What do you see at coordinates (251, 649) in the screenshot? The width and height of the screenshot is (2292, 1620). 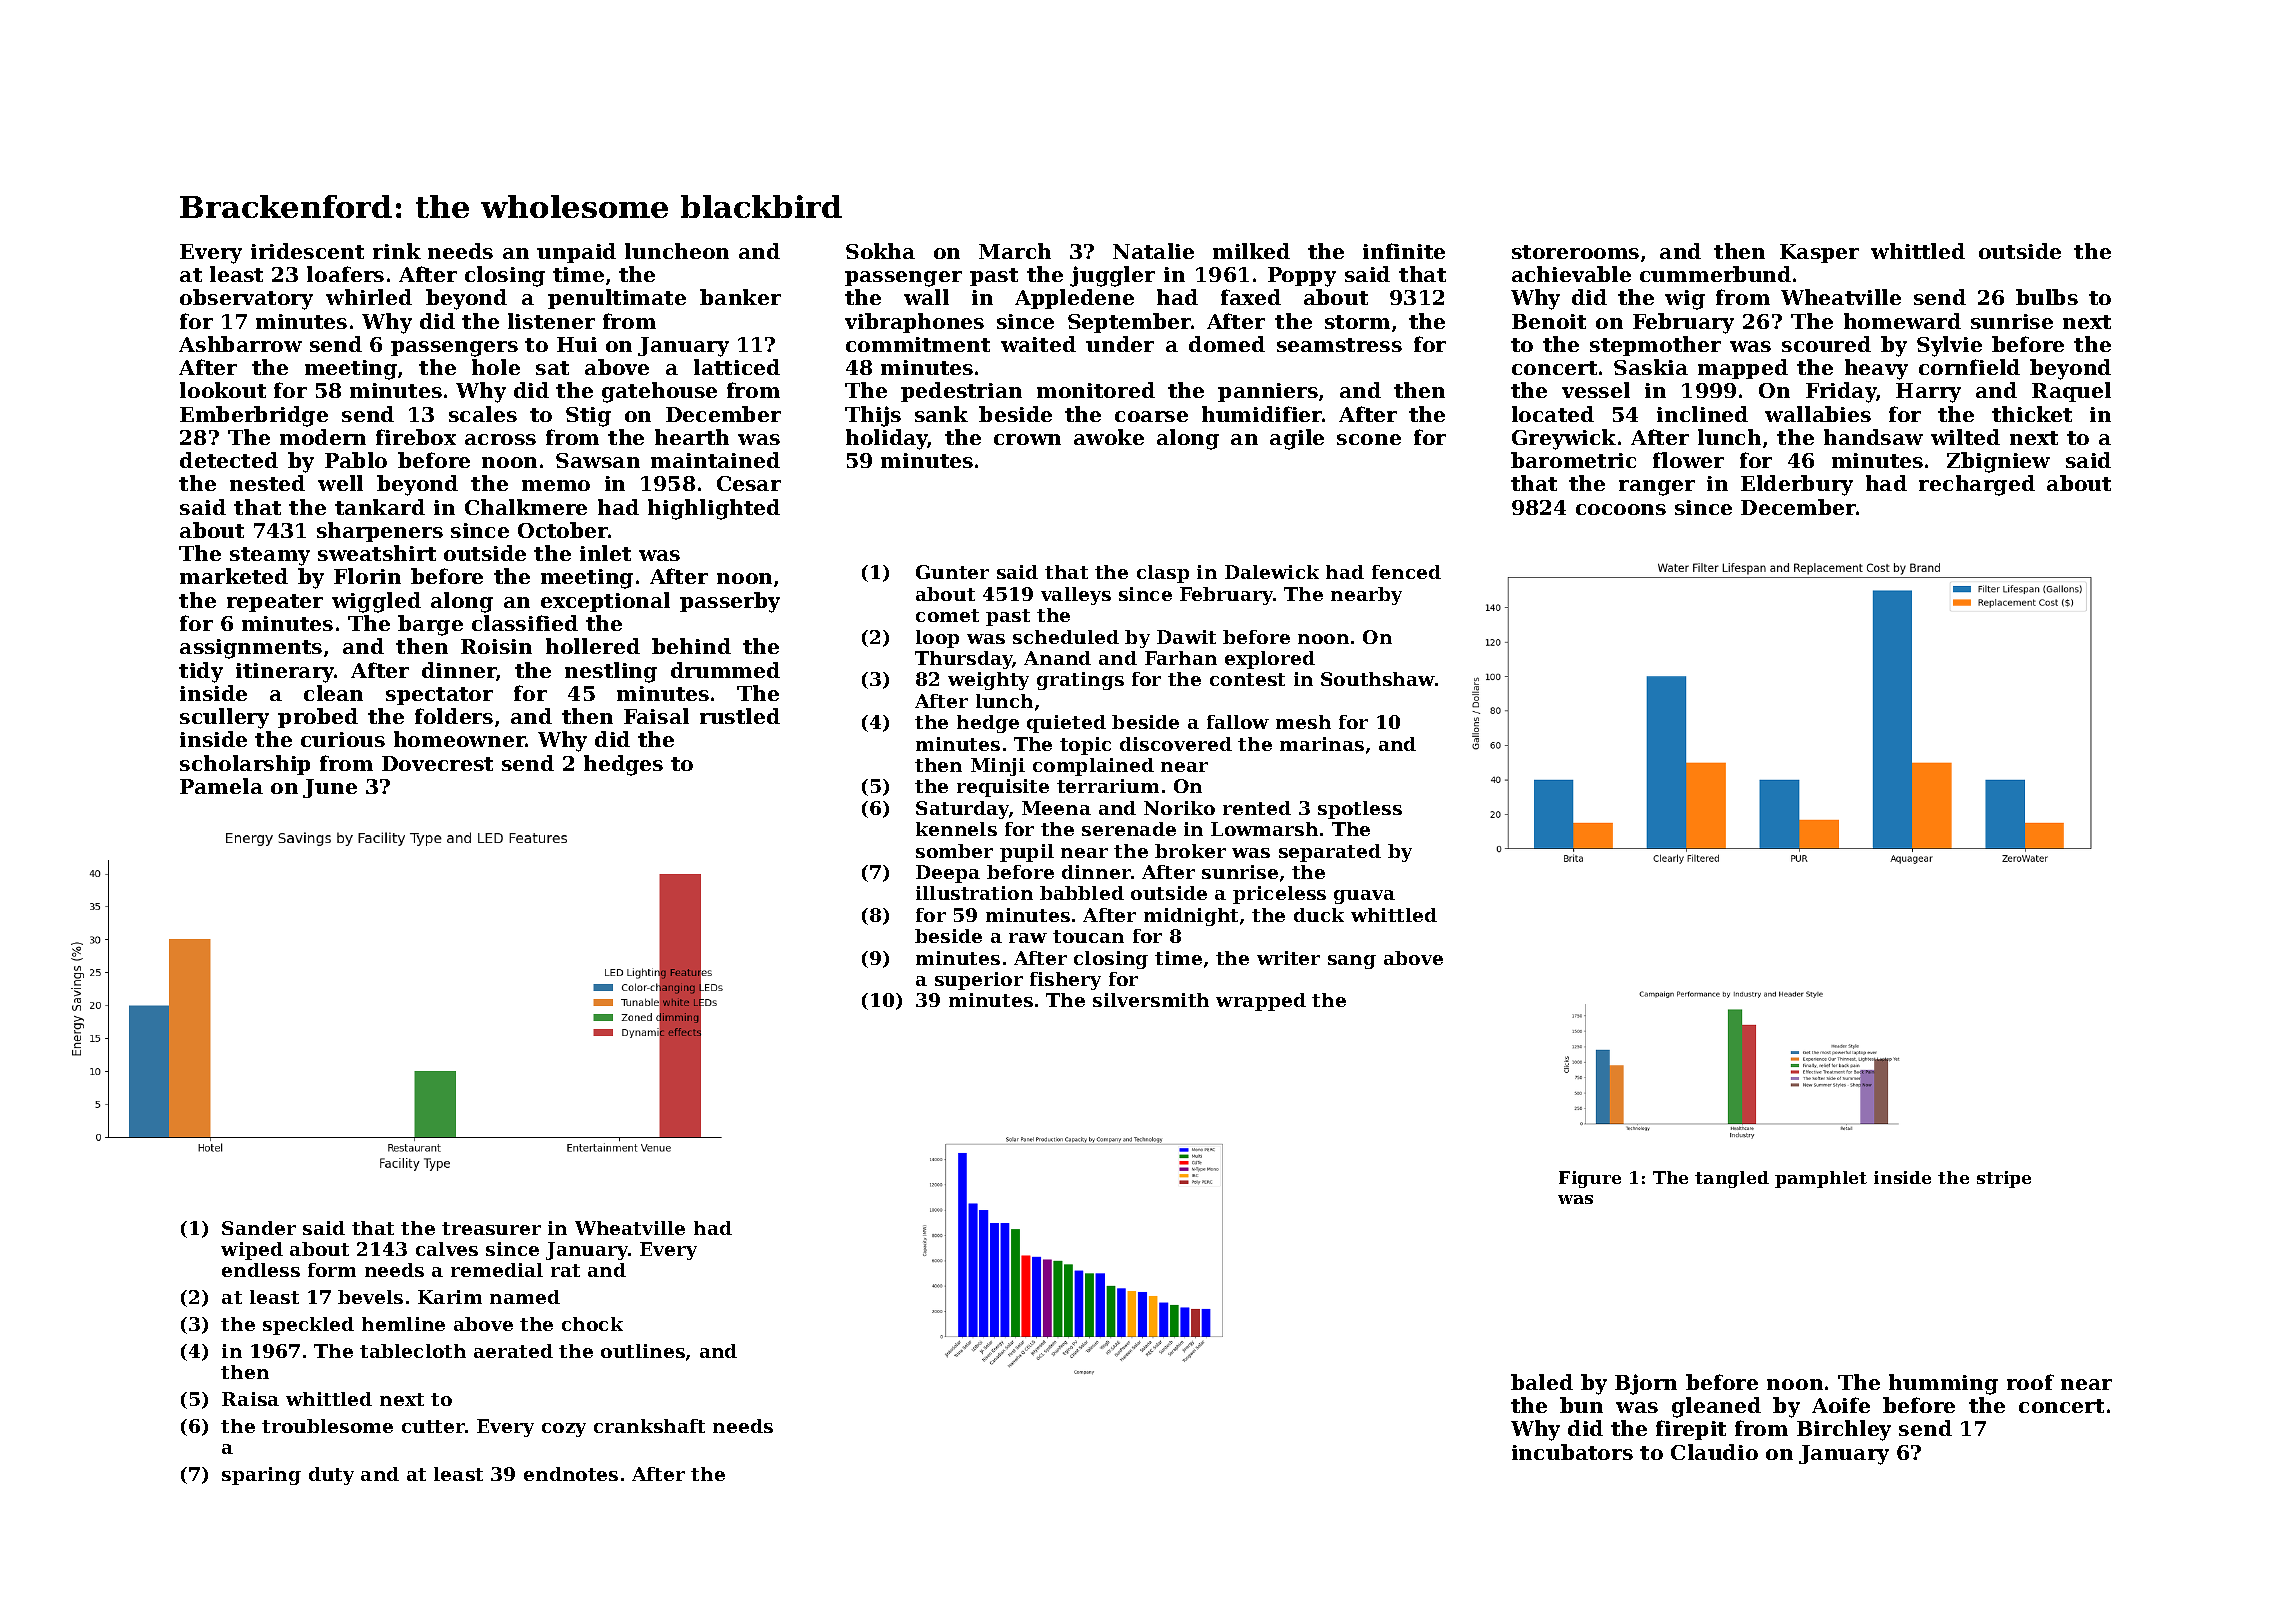 I see `assignments` at bounding box center [251, 649].
